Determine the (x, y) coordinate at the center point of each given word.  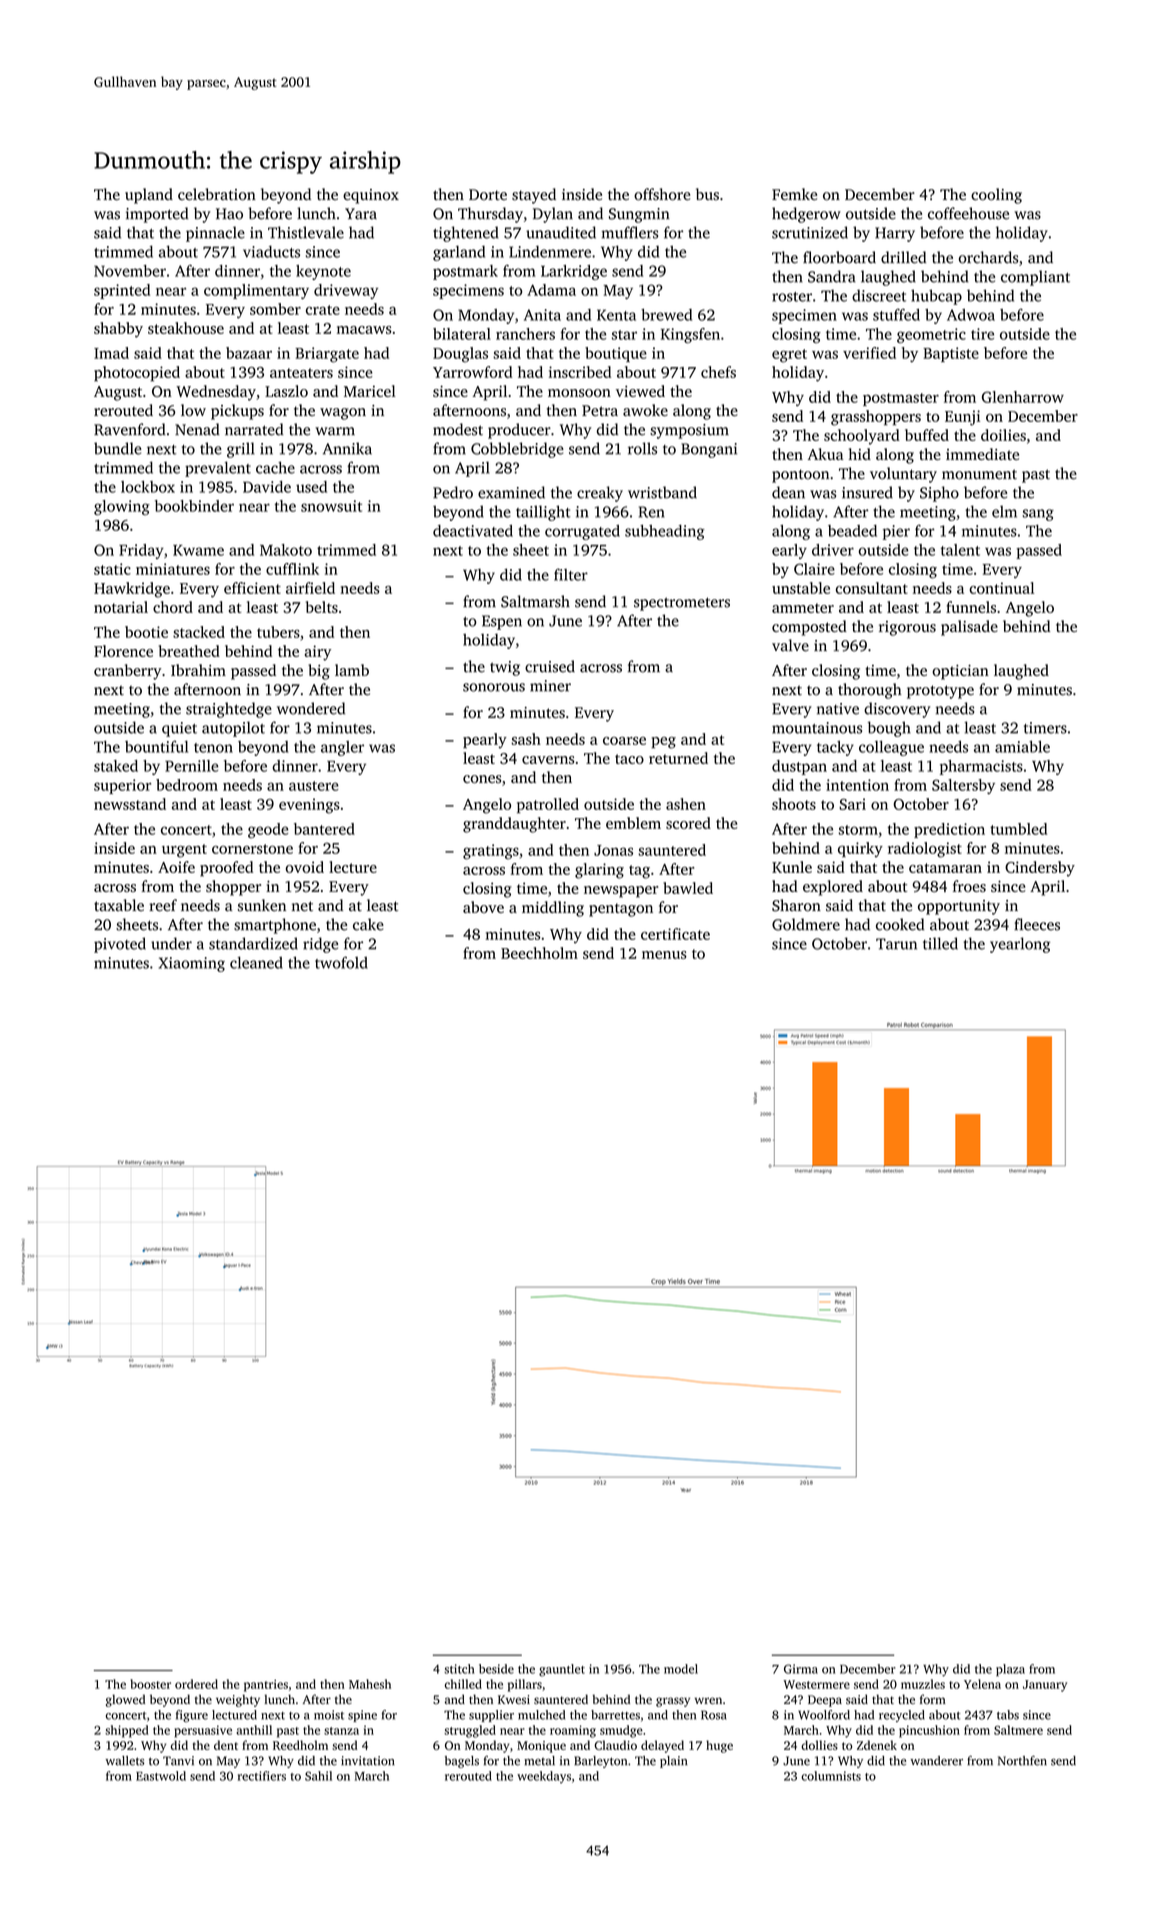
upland (149, 196)
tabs (1008, 1715)
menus (664, 955)
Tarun (896, 944)
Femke (794, 194)
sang (1038, 515)
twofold (341, 962)
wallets (125, 1761)
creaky (600, 494)
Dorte (488, 195)
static (112, 569)
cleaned (256, 962)
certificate (675, 934)
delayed (662, 1746)
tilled (940, 943)
